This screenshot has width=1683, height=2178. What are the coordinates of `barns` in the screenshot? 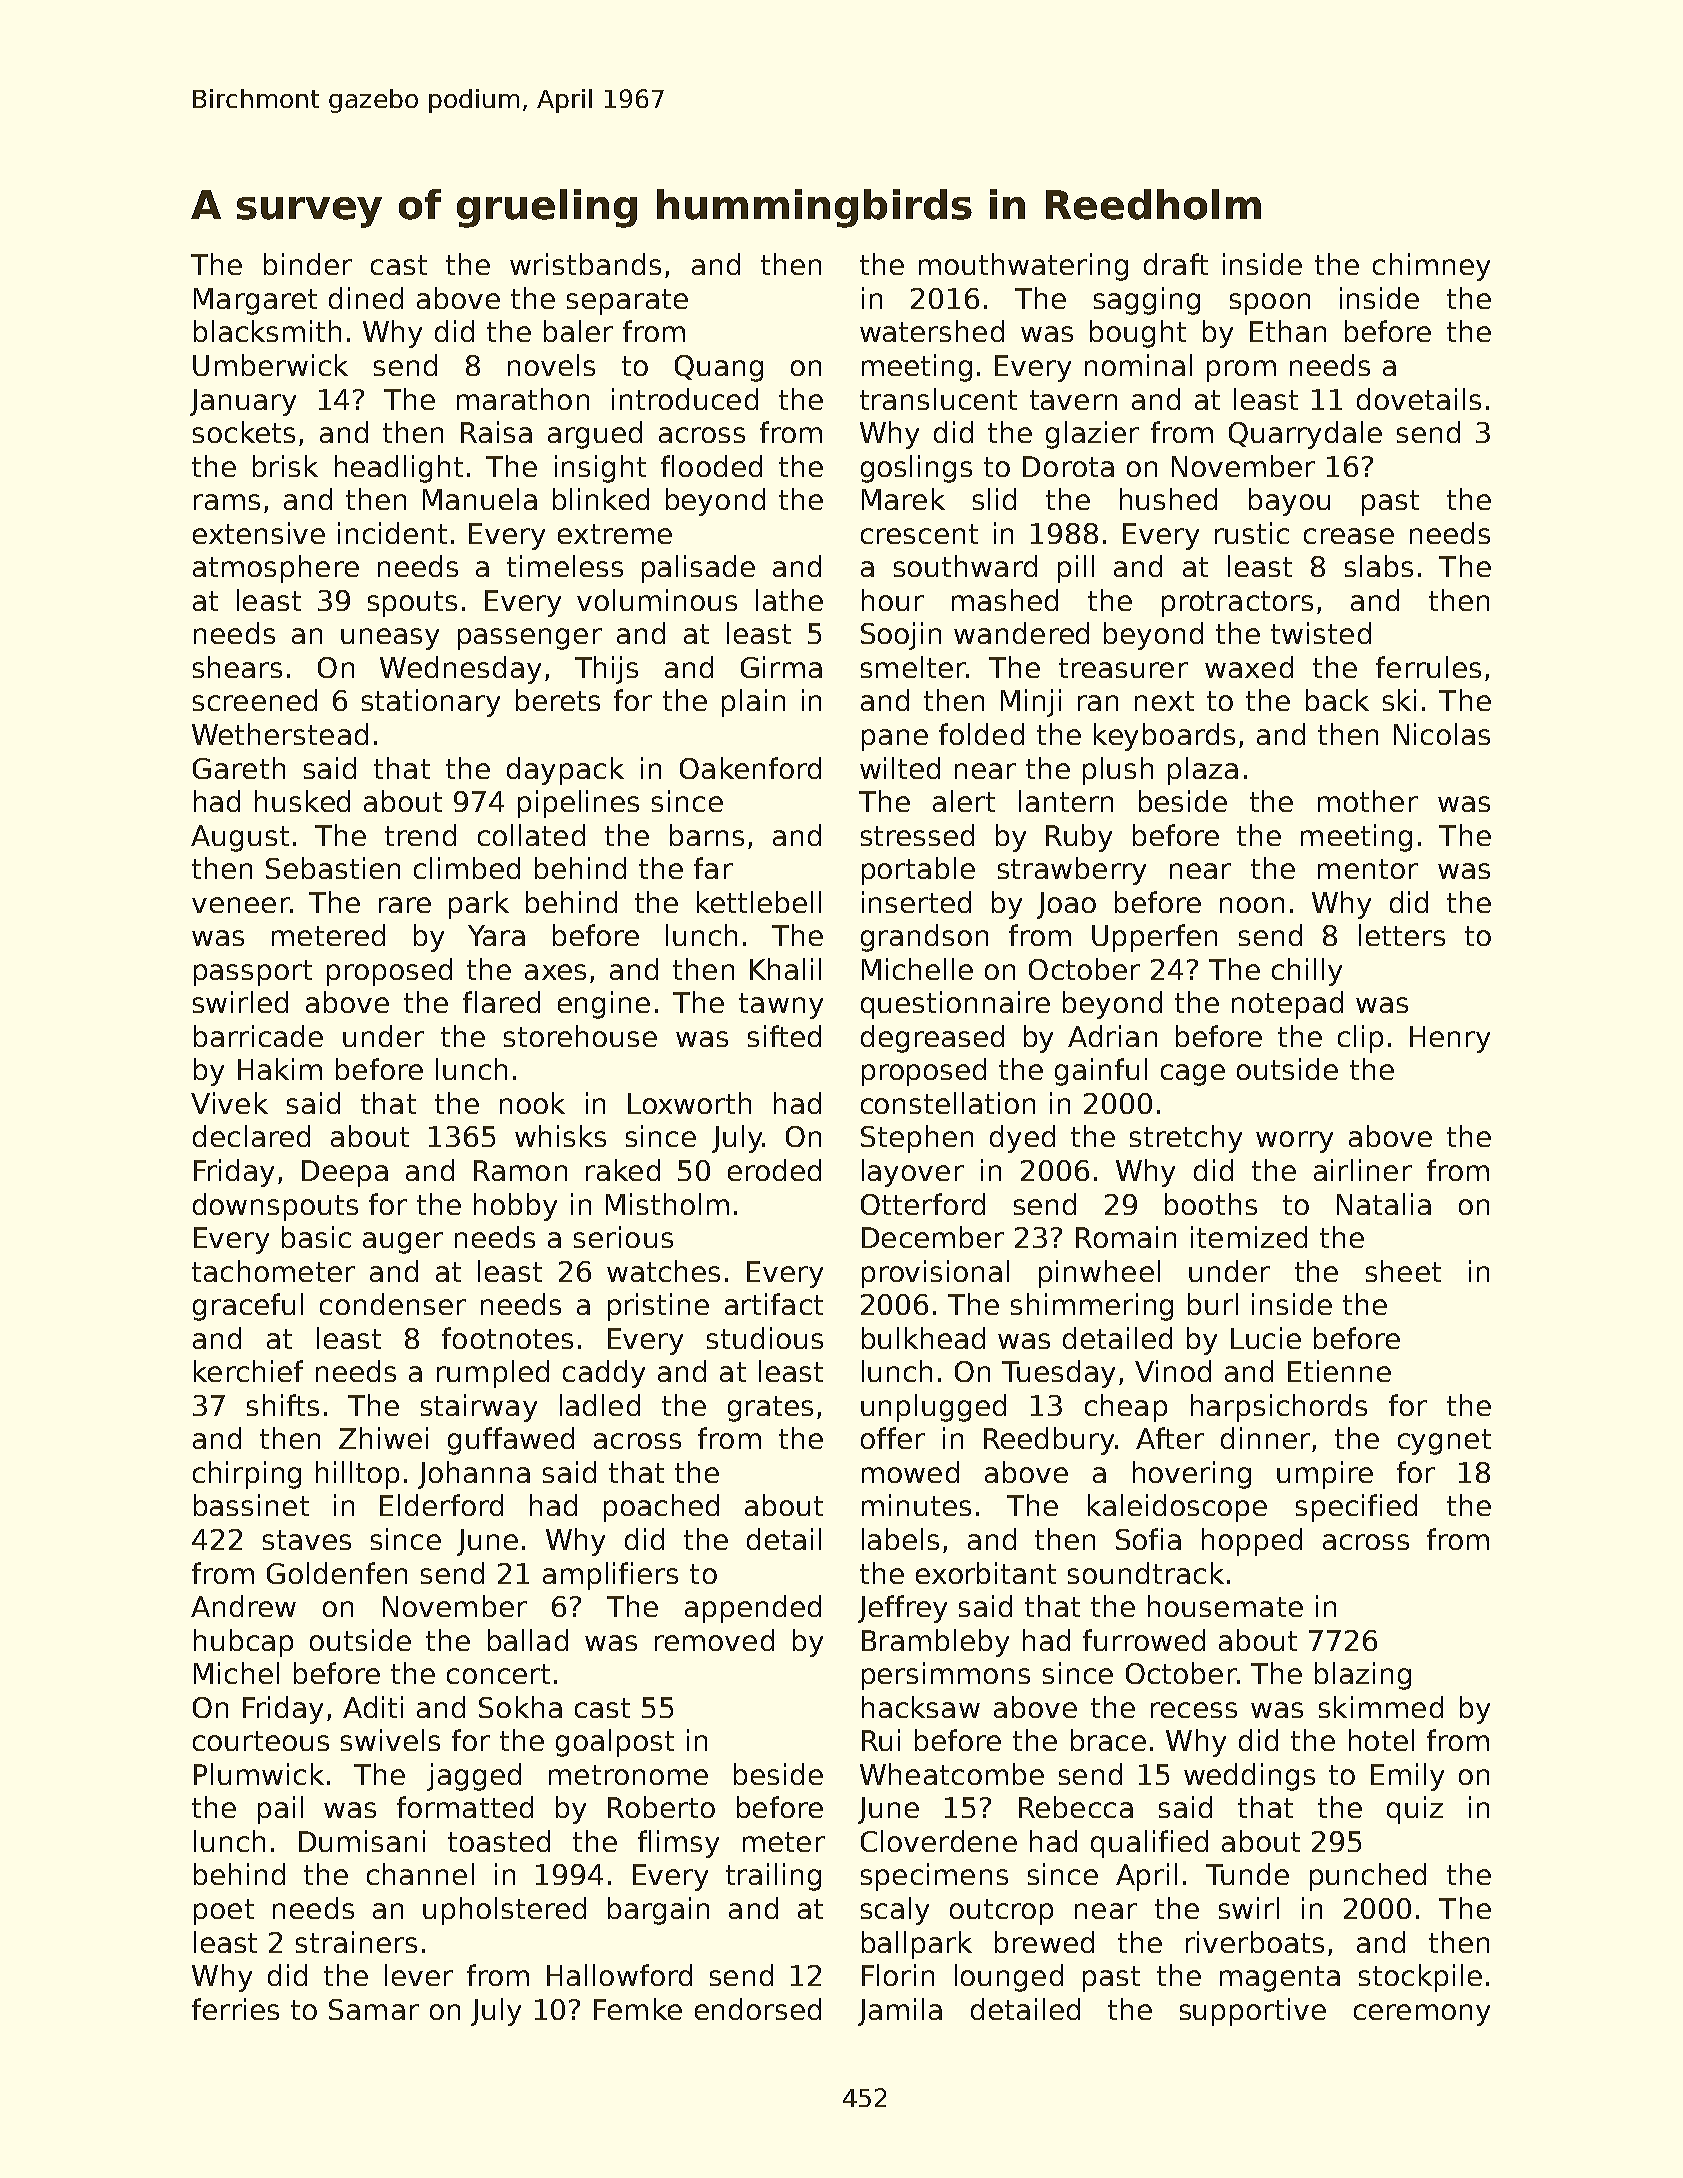 It's located at (707, 835).
